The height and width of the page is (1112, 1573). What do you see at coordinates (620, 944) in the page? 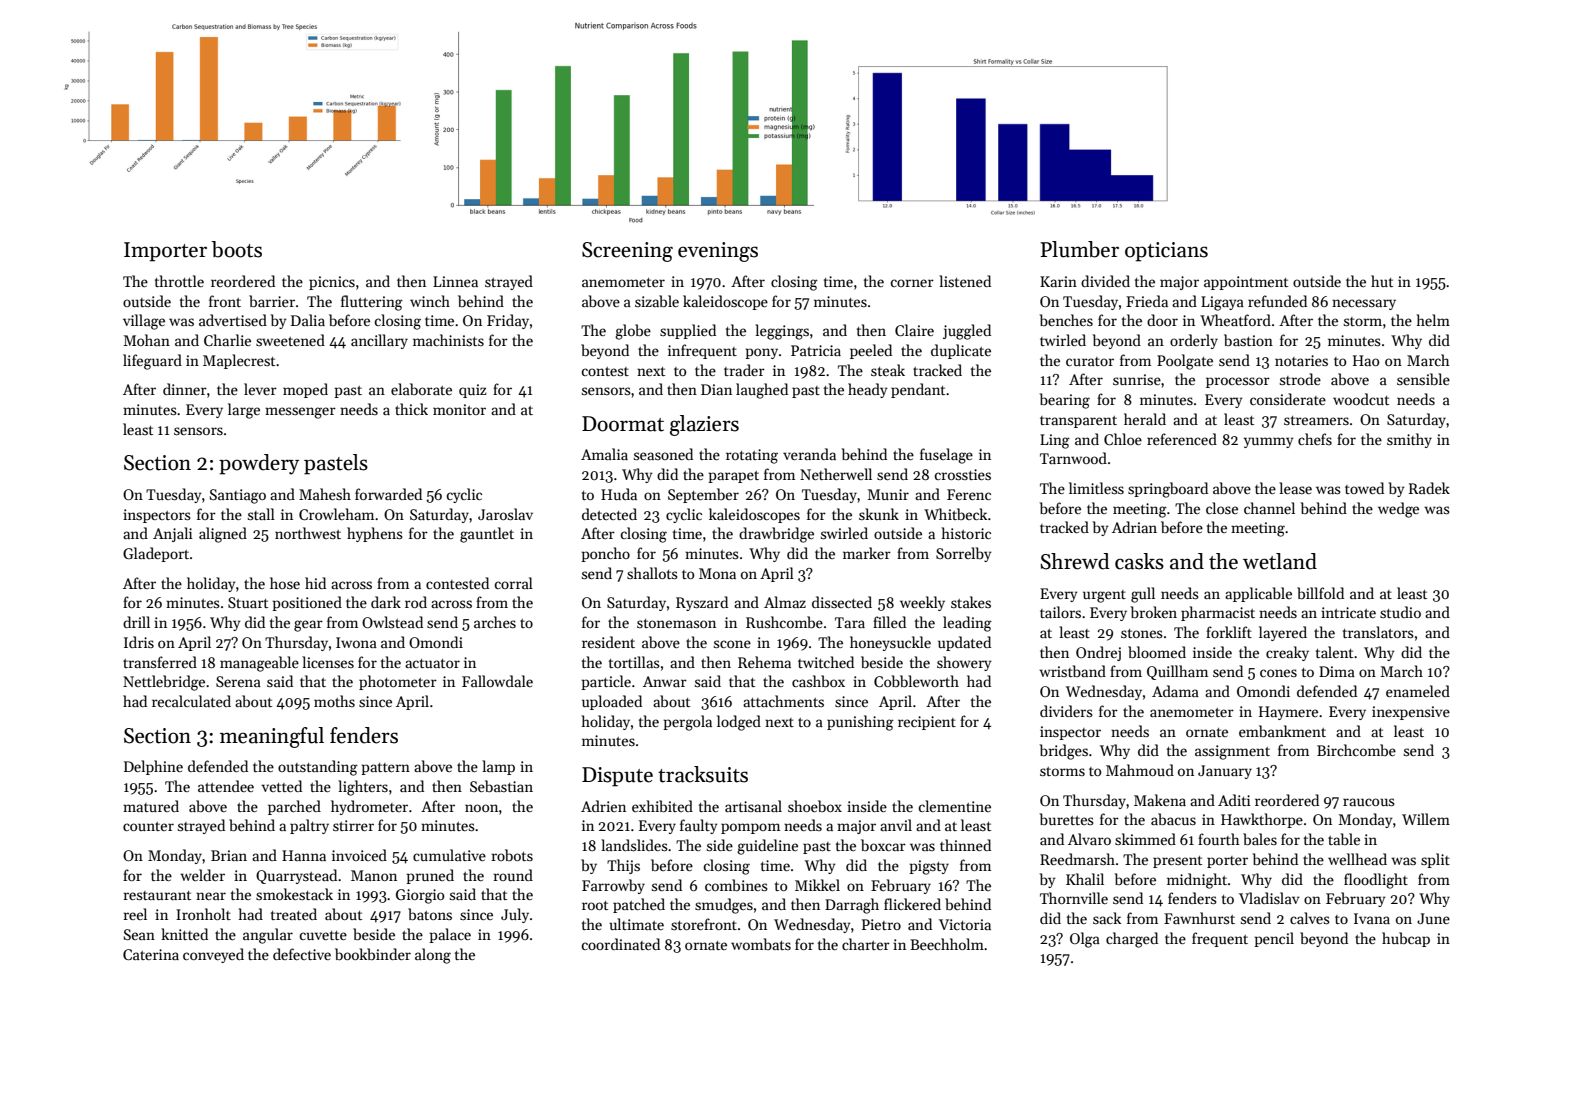
I see `coordinated` at bounding box center [620, 944].
